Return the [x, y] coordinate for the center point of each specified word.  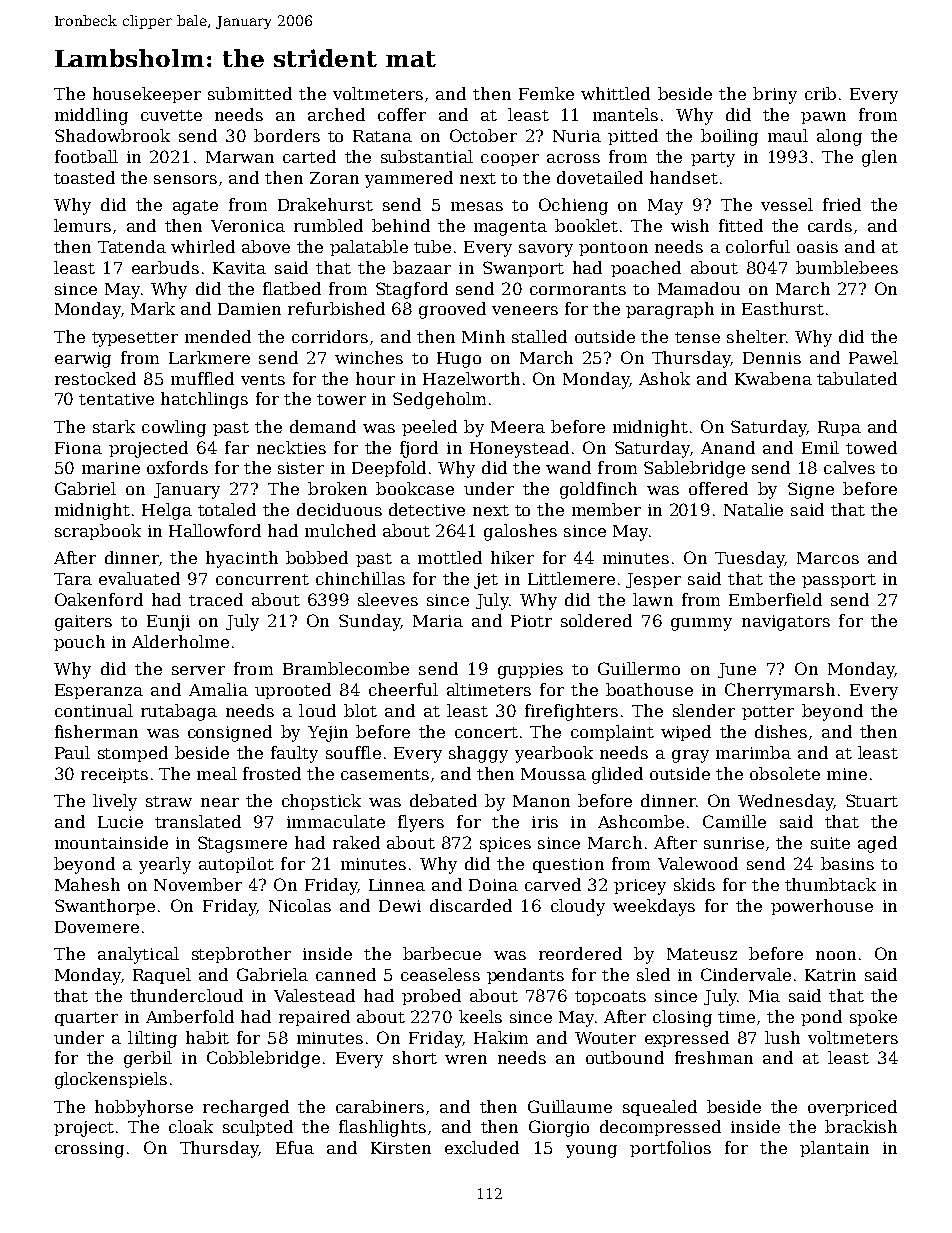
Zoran [334, 178]
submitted [250, 93]
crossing [89, 1150]
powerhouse [822, 907]
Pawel [873, 357]
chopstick [321, 802]
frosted [272, 773]
